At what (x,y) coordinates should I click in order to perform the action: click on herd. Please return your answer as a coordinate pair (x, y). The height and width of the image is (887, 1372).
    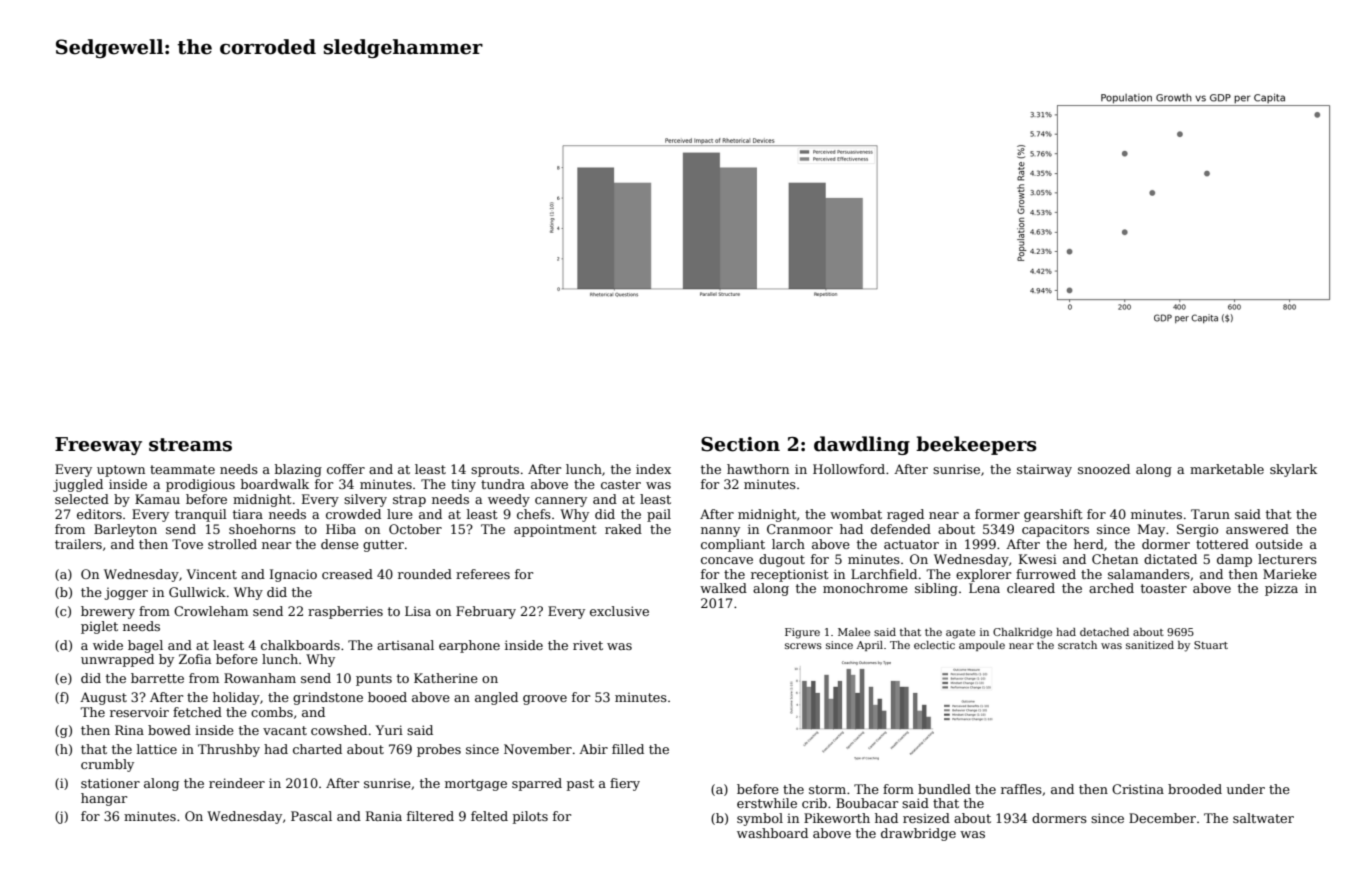
    Looking at the image, I should click on (1089, 544).
